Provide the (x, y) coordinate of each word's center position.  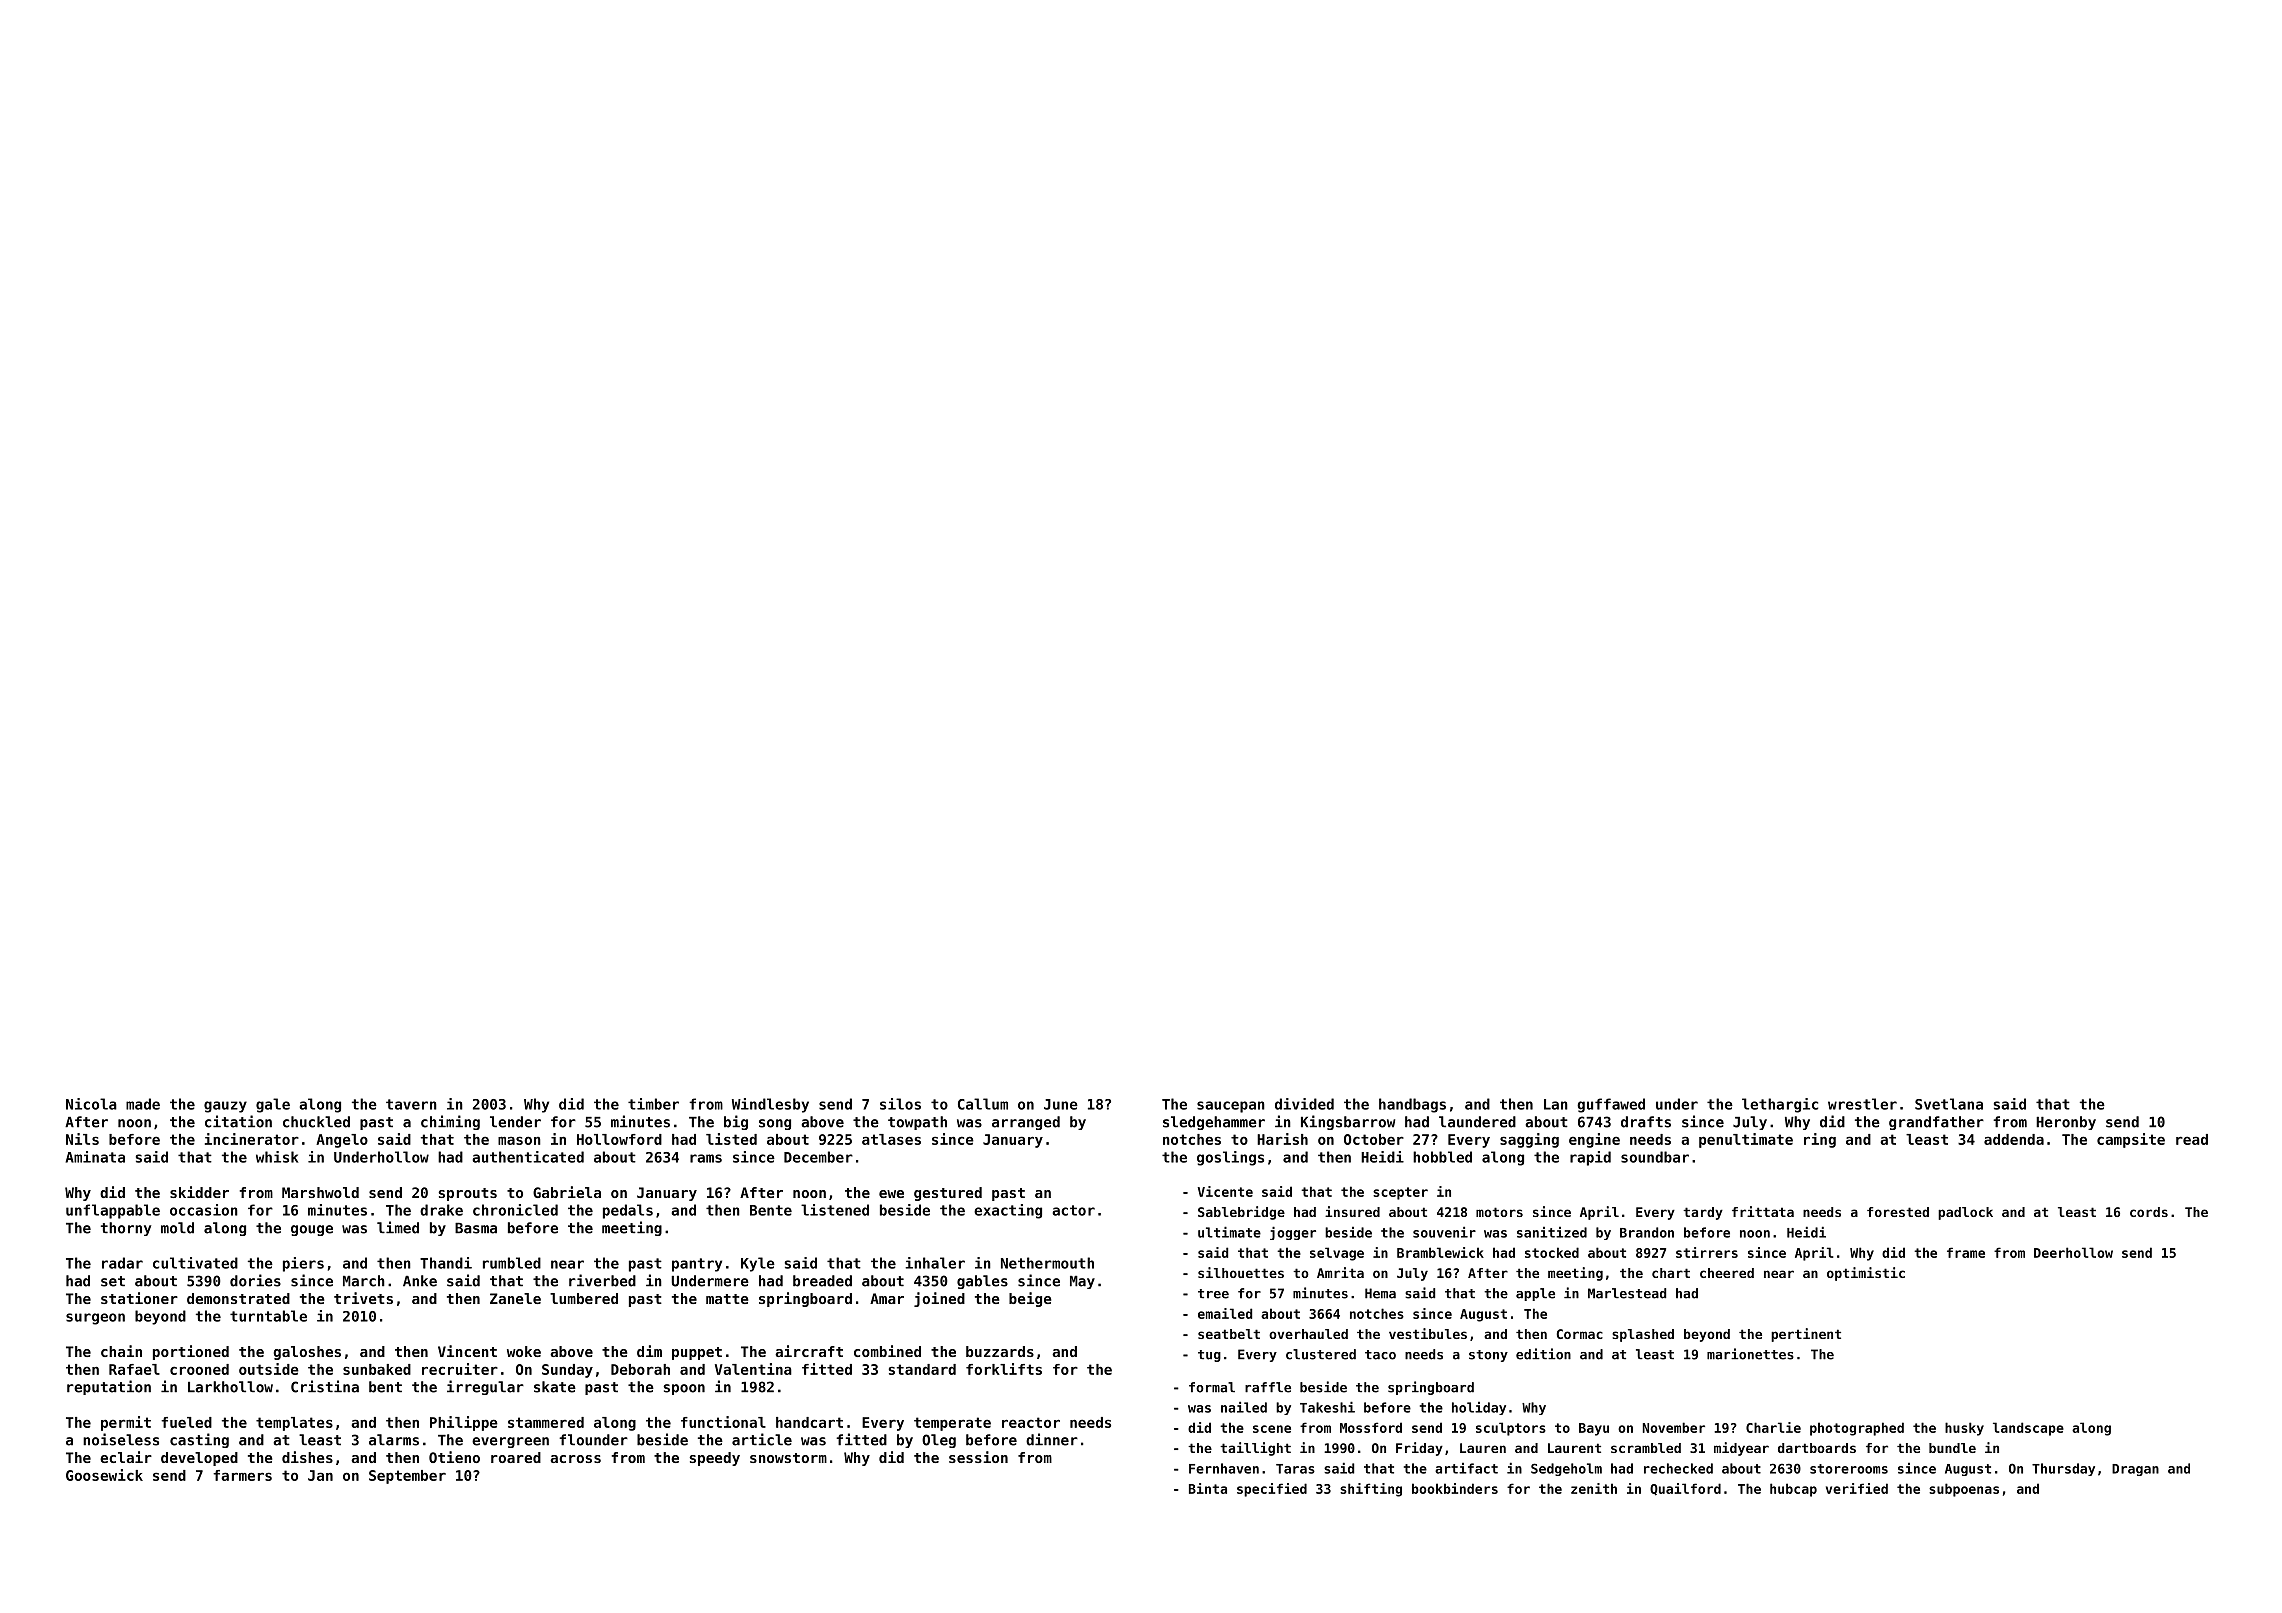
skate (555, 1387)
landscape (2028, 1429)
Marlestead (1627, 1293)
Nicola (91, 1104)
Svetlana (1949, 1104)
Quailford (1685, 1489)
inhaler (935, 1263)
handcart (809, 1422)
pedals (628, 1211)
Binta (1208, 1488)
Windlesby (770, 1105)
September (407, 1477)
